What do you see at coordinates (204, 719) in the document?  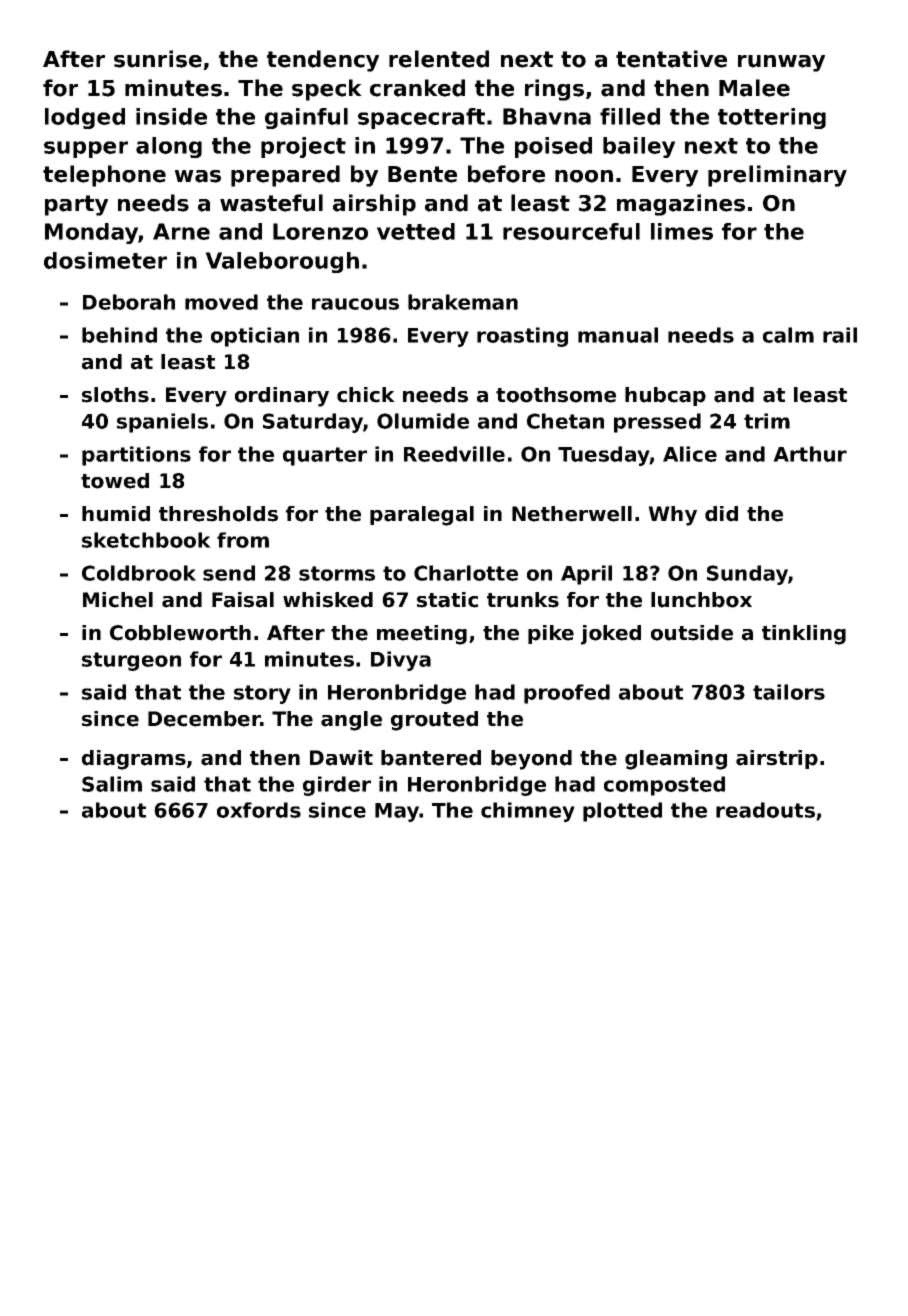 I see `December` at bounding box center [204, 719].
